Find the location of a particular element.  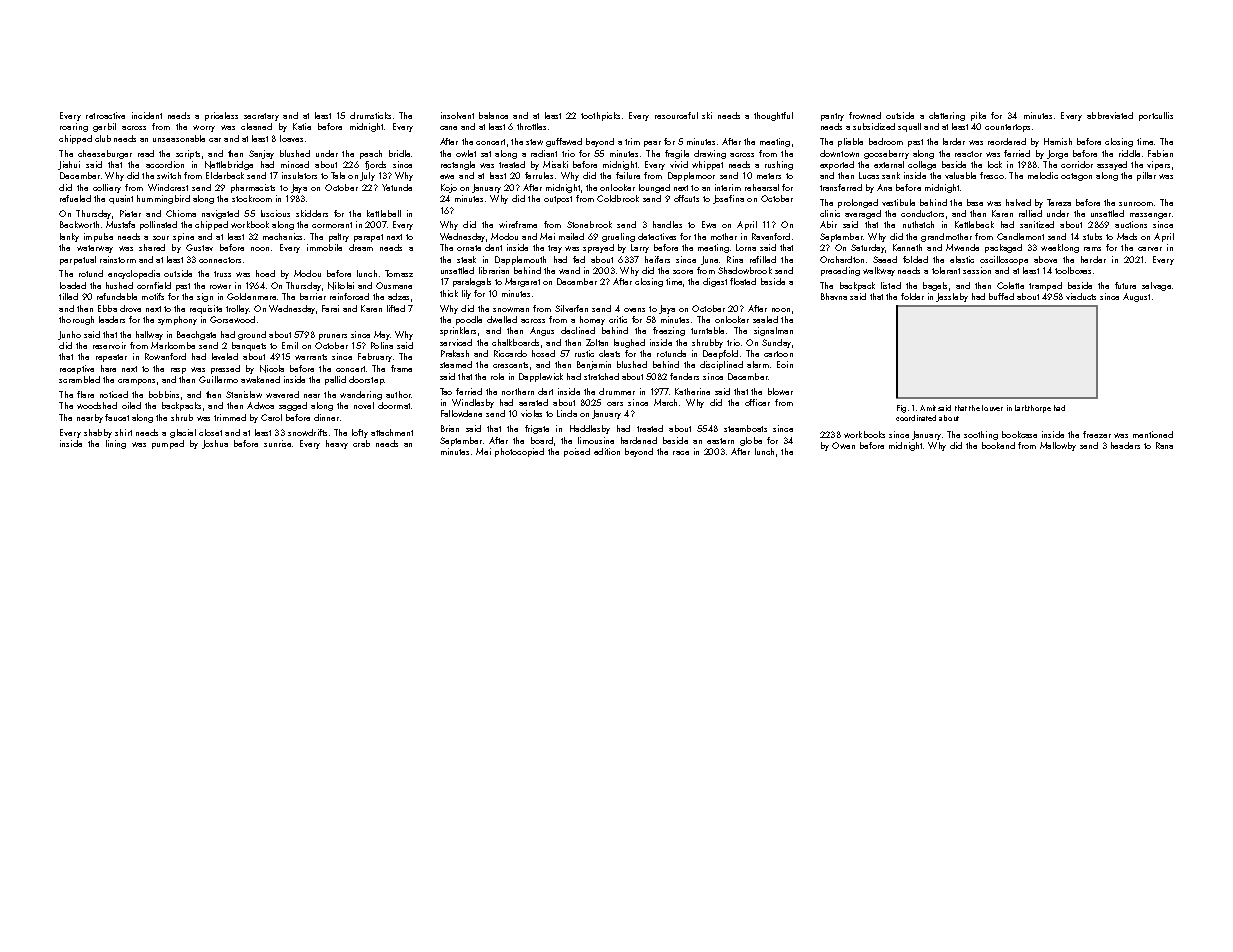

insolvent is located at coordinates (457, 115).
